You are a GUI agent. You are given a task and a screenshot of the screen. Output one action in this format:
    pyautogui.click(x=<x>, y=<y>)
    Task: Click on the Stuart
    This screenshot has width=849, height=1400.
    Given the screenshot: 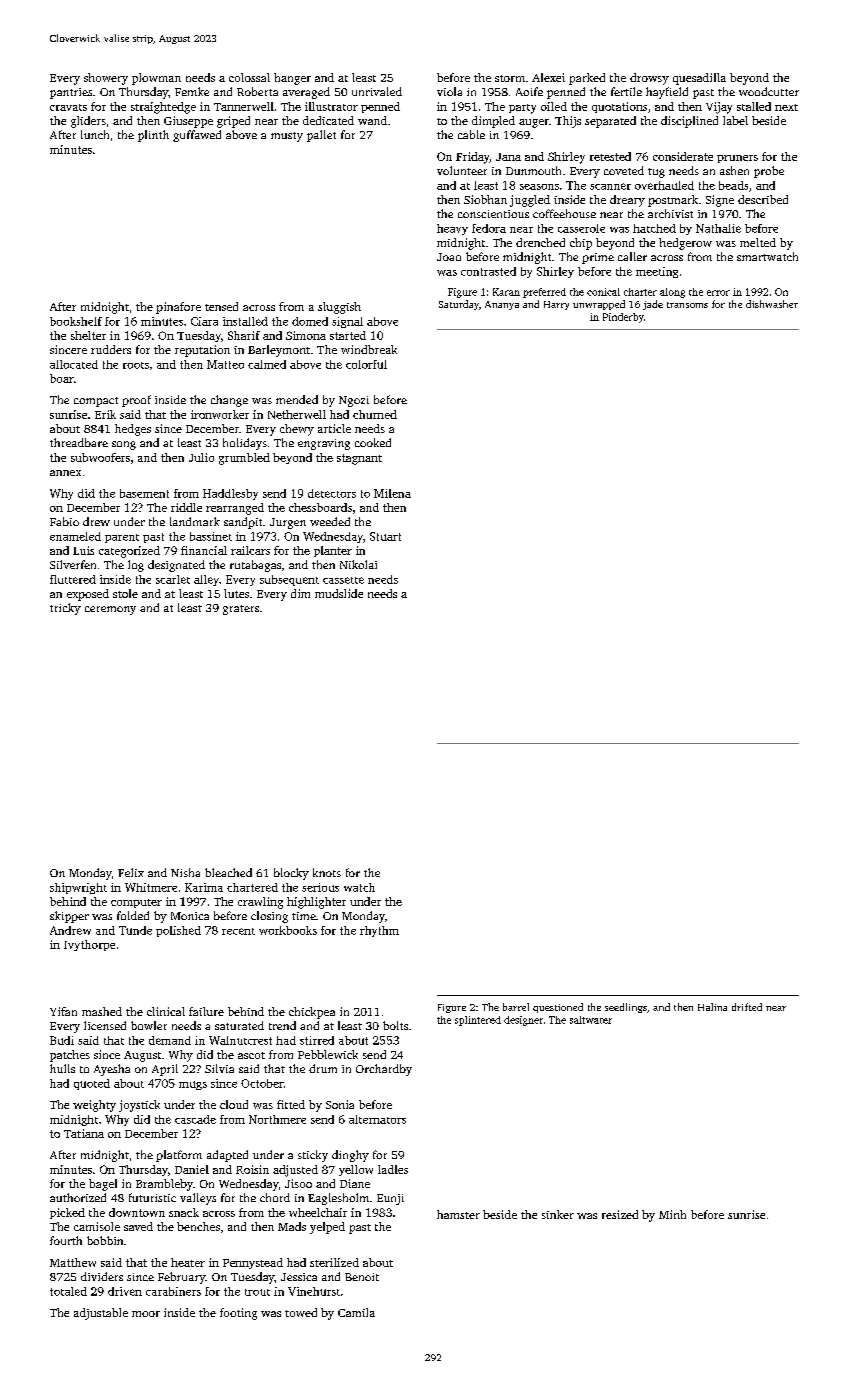 What is the action you would take?
    pyautogui.click(x=385, y=536)
